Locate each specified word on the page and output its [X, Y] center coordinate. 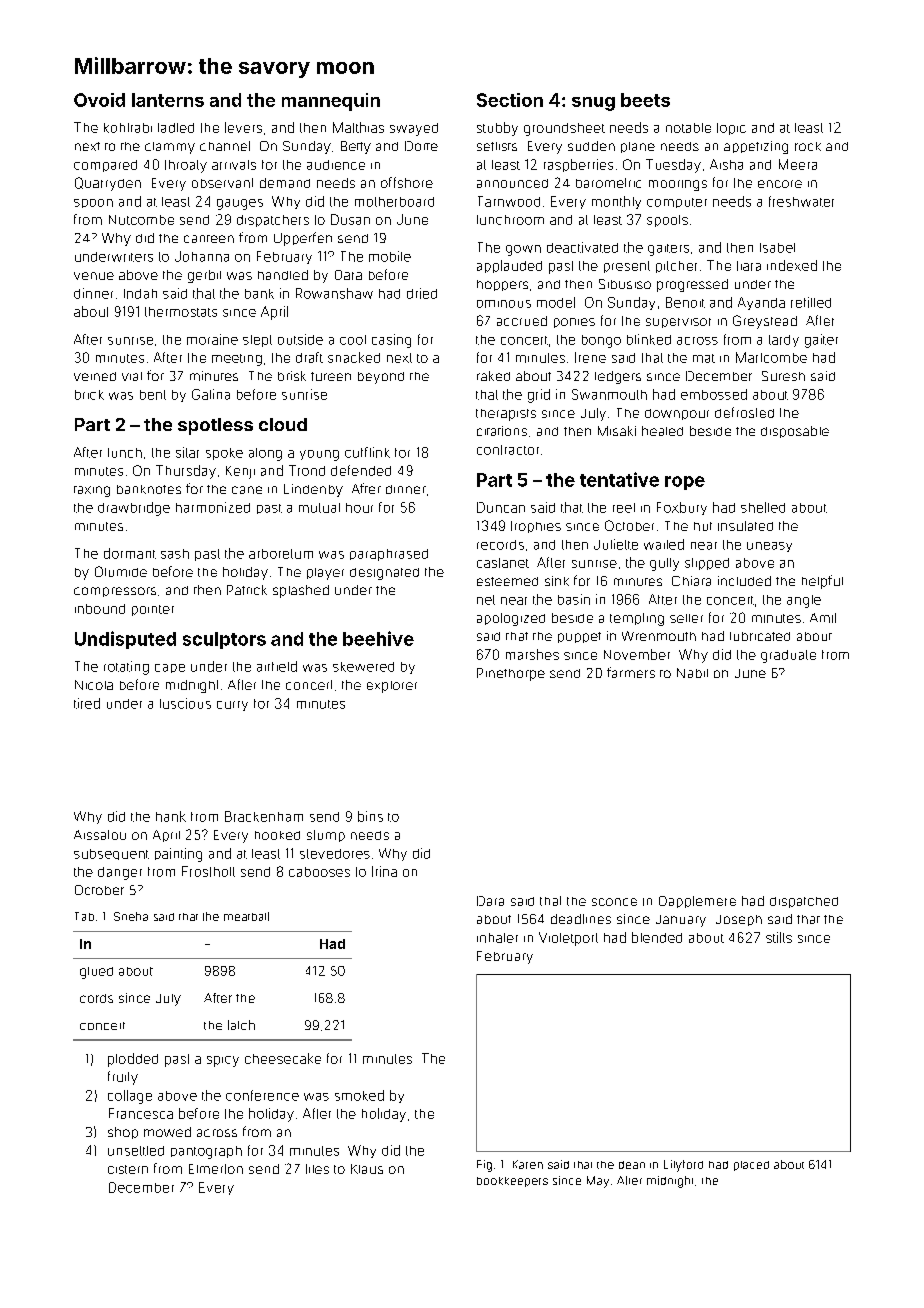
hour [359, 508]
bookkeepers [512, 1182]
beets [645, 100]
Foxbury [682, 508]
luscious [185, 703]
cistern [128, 1169]
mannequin [331, 102]
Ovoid [99, 100]
